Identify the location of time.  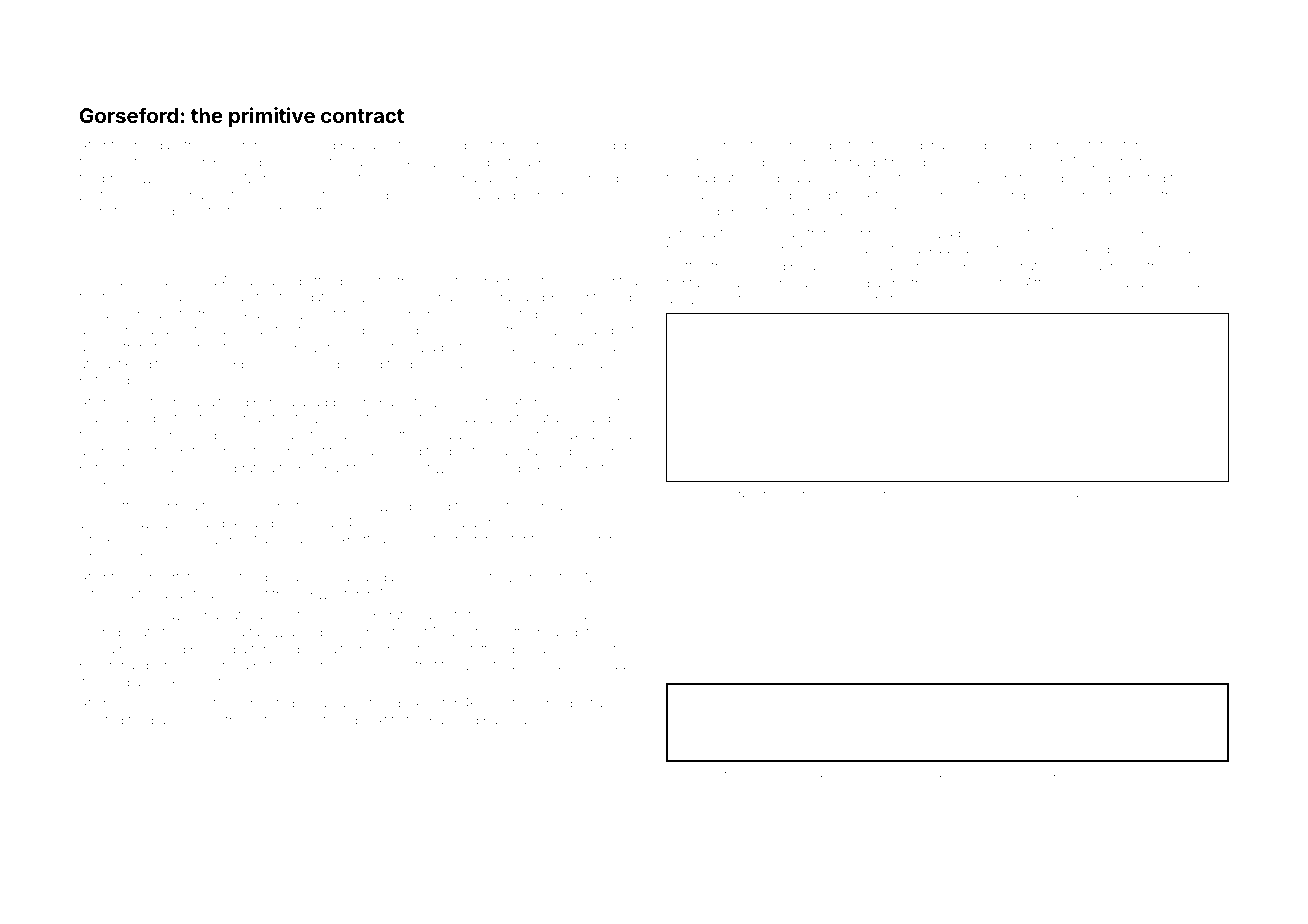
(1210, 145).
